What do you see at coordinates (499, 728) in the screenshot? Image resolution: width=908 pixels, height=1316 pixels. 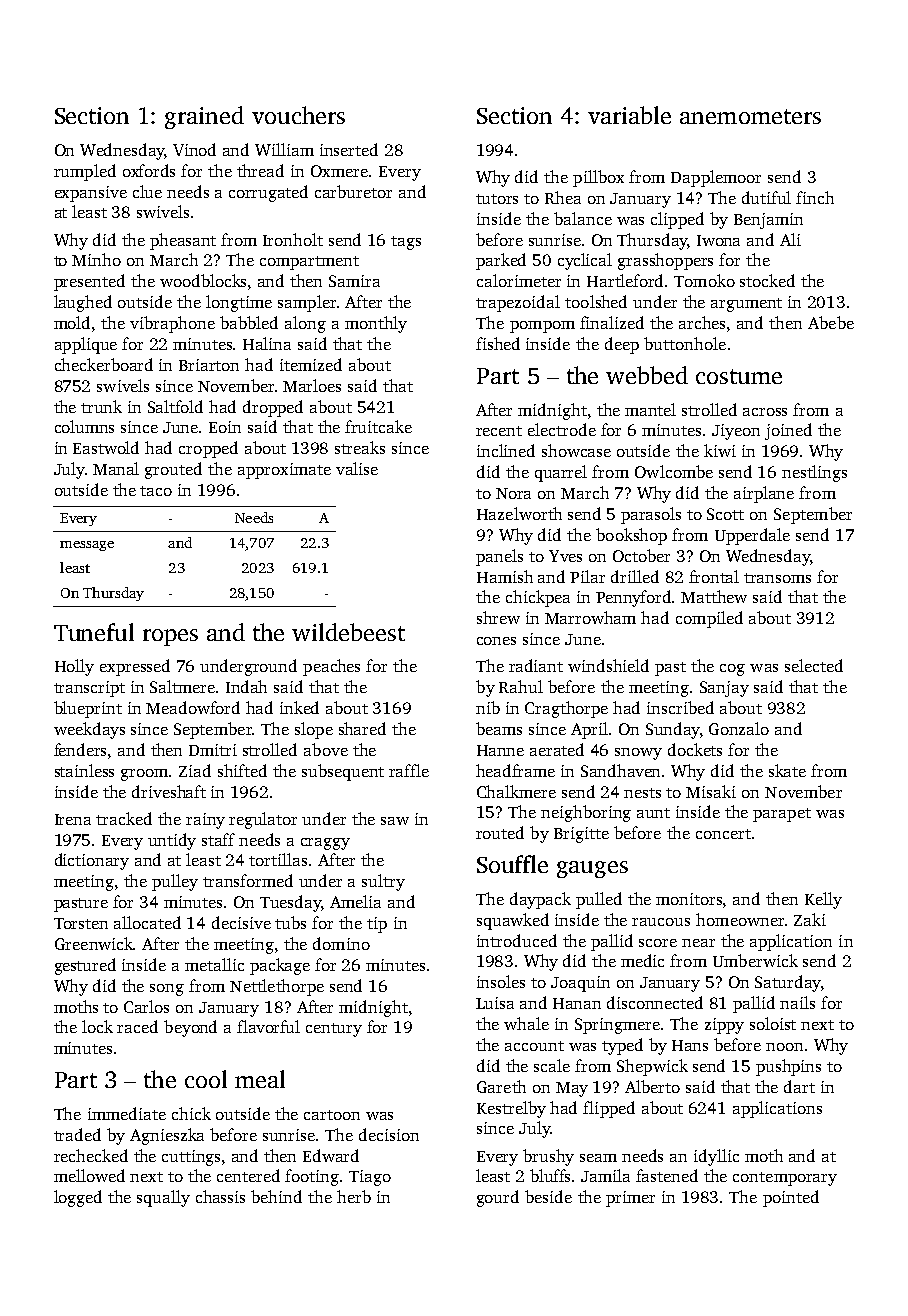 I see `beams` at bounding box center [499, 728].
